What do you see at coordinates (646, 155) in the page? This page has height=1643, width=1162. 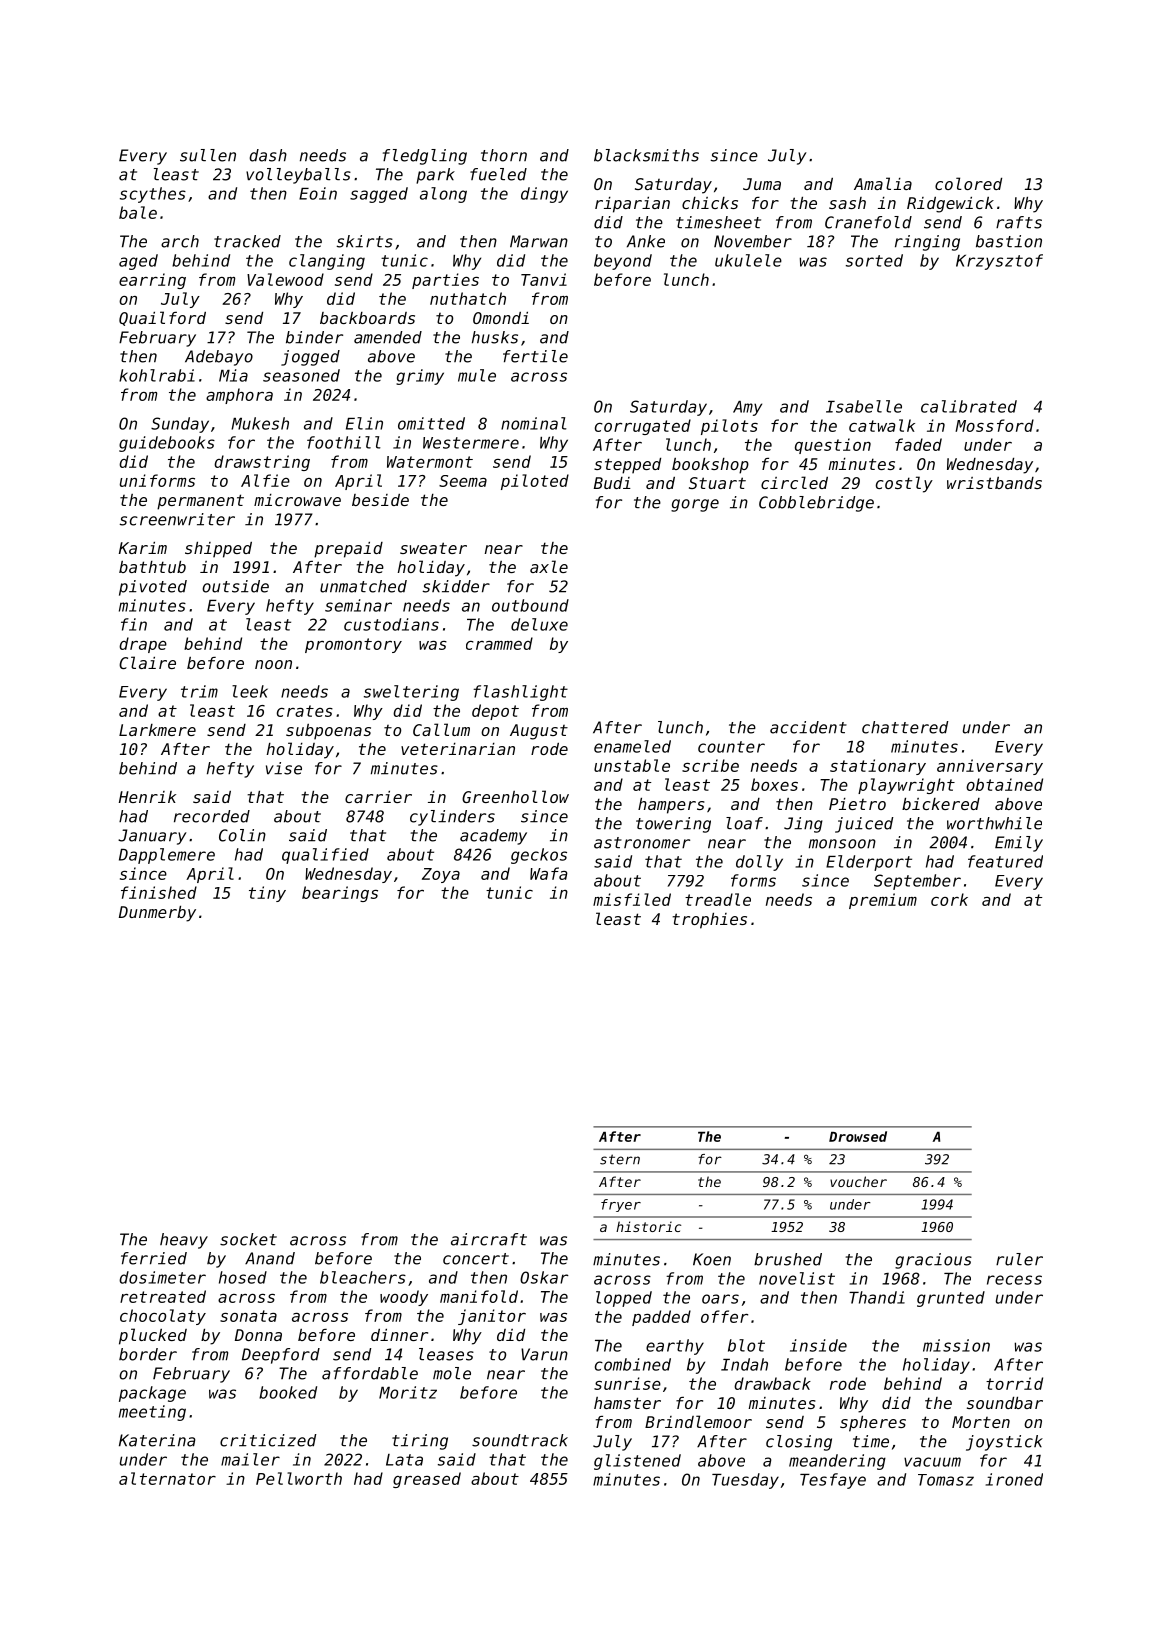 I see `blacksmiths` at bounding box center [646, 155].
